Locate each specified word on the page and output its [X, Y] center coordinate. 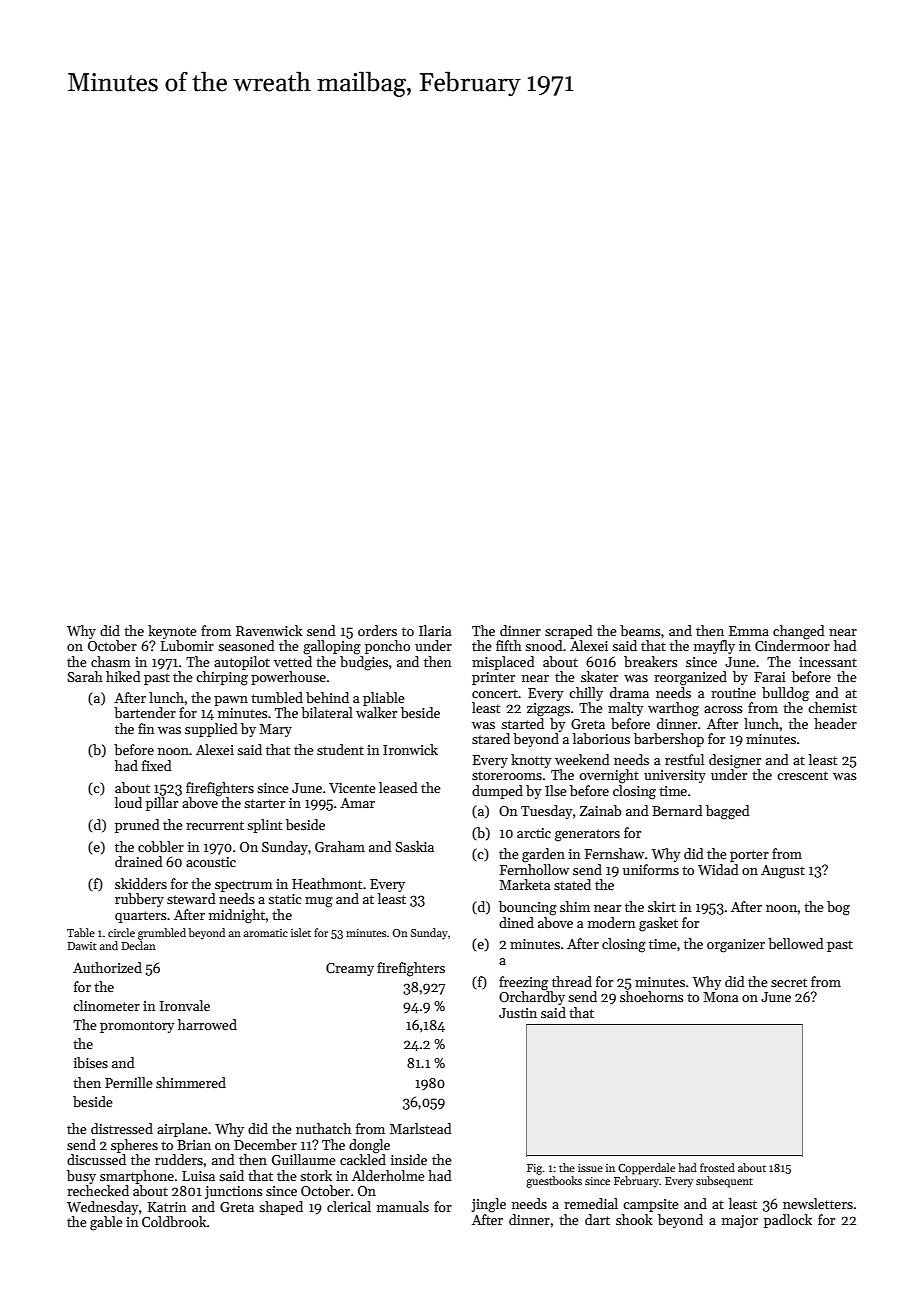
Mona [720, 997]
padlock [788, 1221]
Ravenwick [269, 630]
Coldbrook [174, 1221]
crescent [802, 775]
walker [376, 712]
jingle [488, 1205]
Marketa [524, 884]
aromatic [266, 933]
